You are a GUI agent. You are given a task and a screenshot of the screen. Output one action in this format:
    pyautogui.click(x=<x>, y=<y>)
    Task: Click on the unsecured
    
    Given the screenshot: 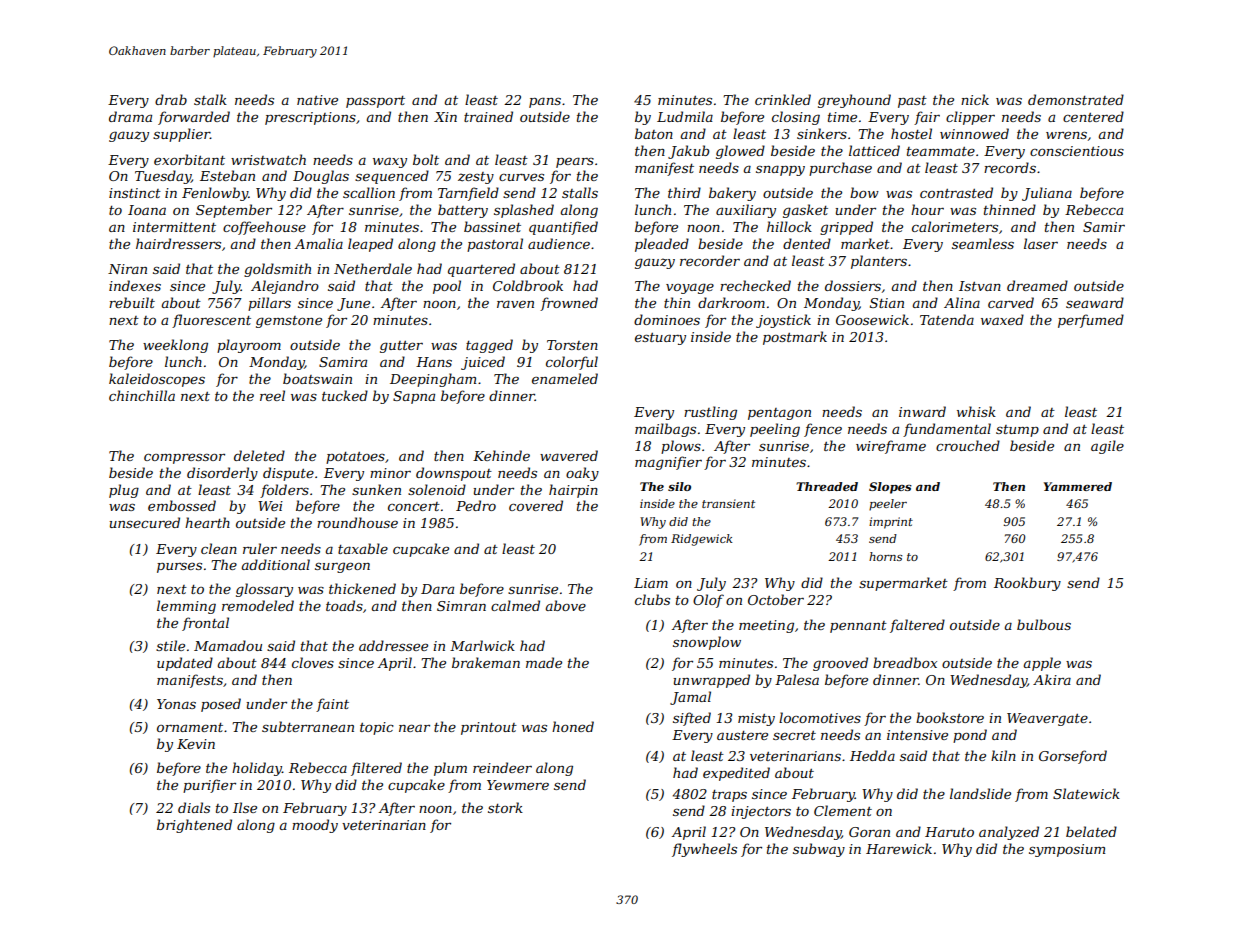 What is the action you would take?
    pyautogui.click(x=145, y=522)
